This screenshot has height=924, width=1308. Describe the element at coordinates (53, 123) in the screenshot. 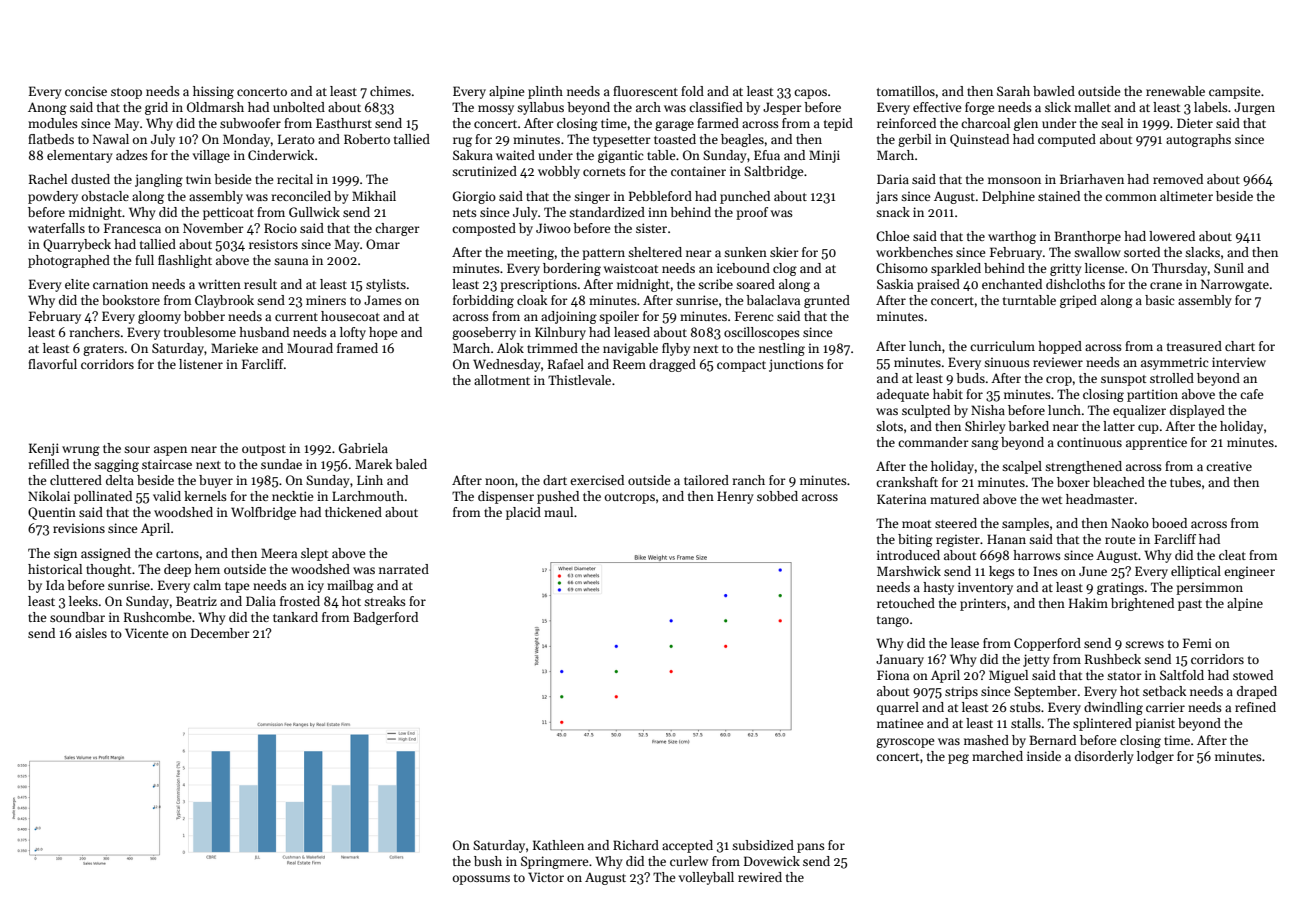

I see `modules` at that location.
